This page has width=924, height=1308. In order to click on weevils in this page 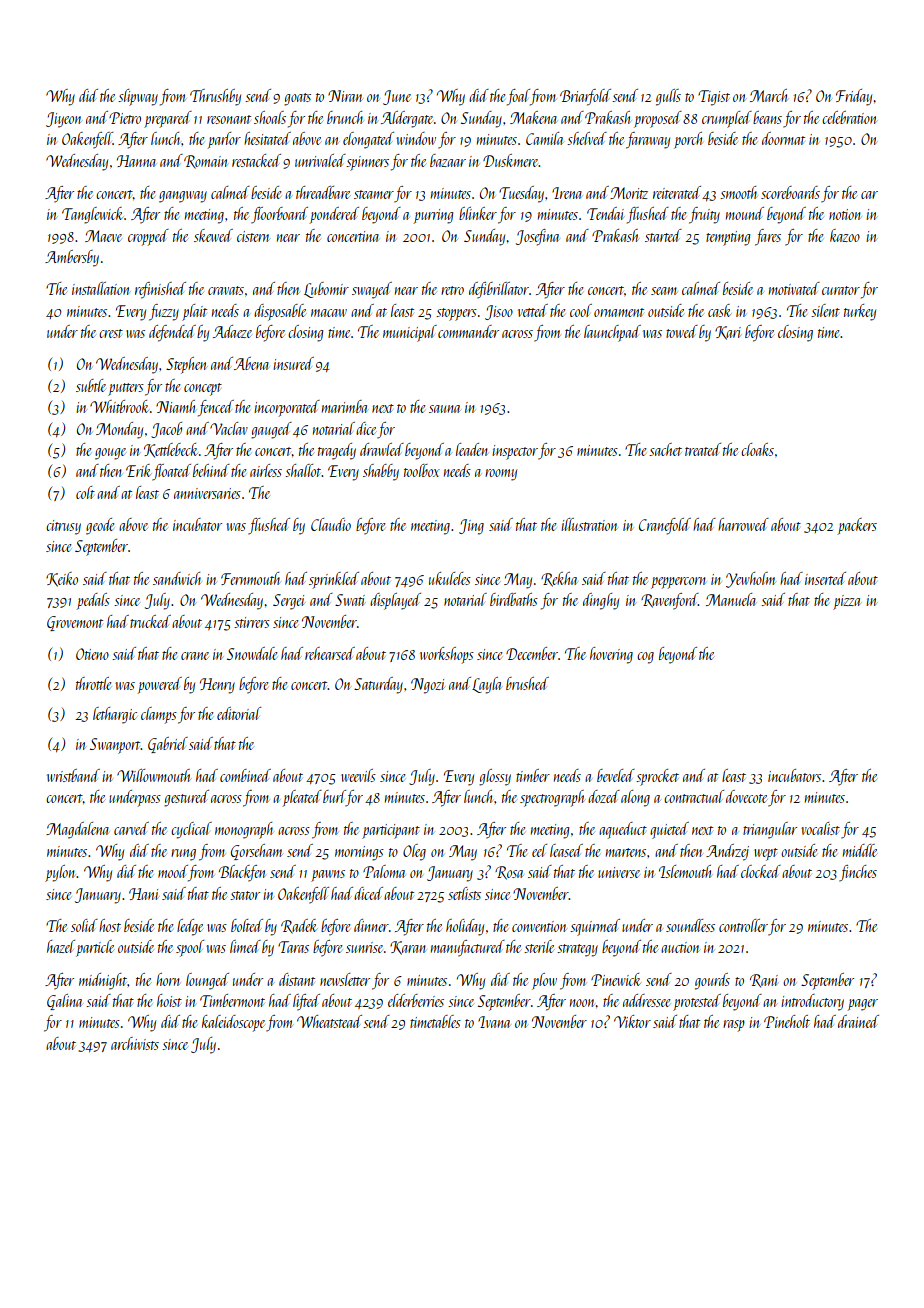, I will do `click(358, 775)`.
